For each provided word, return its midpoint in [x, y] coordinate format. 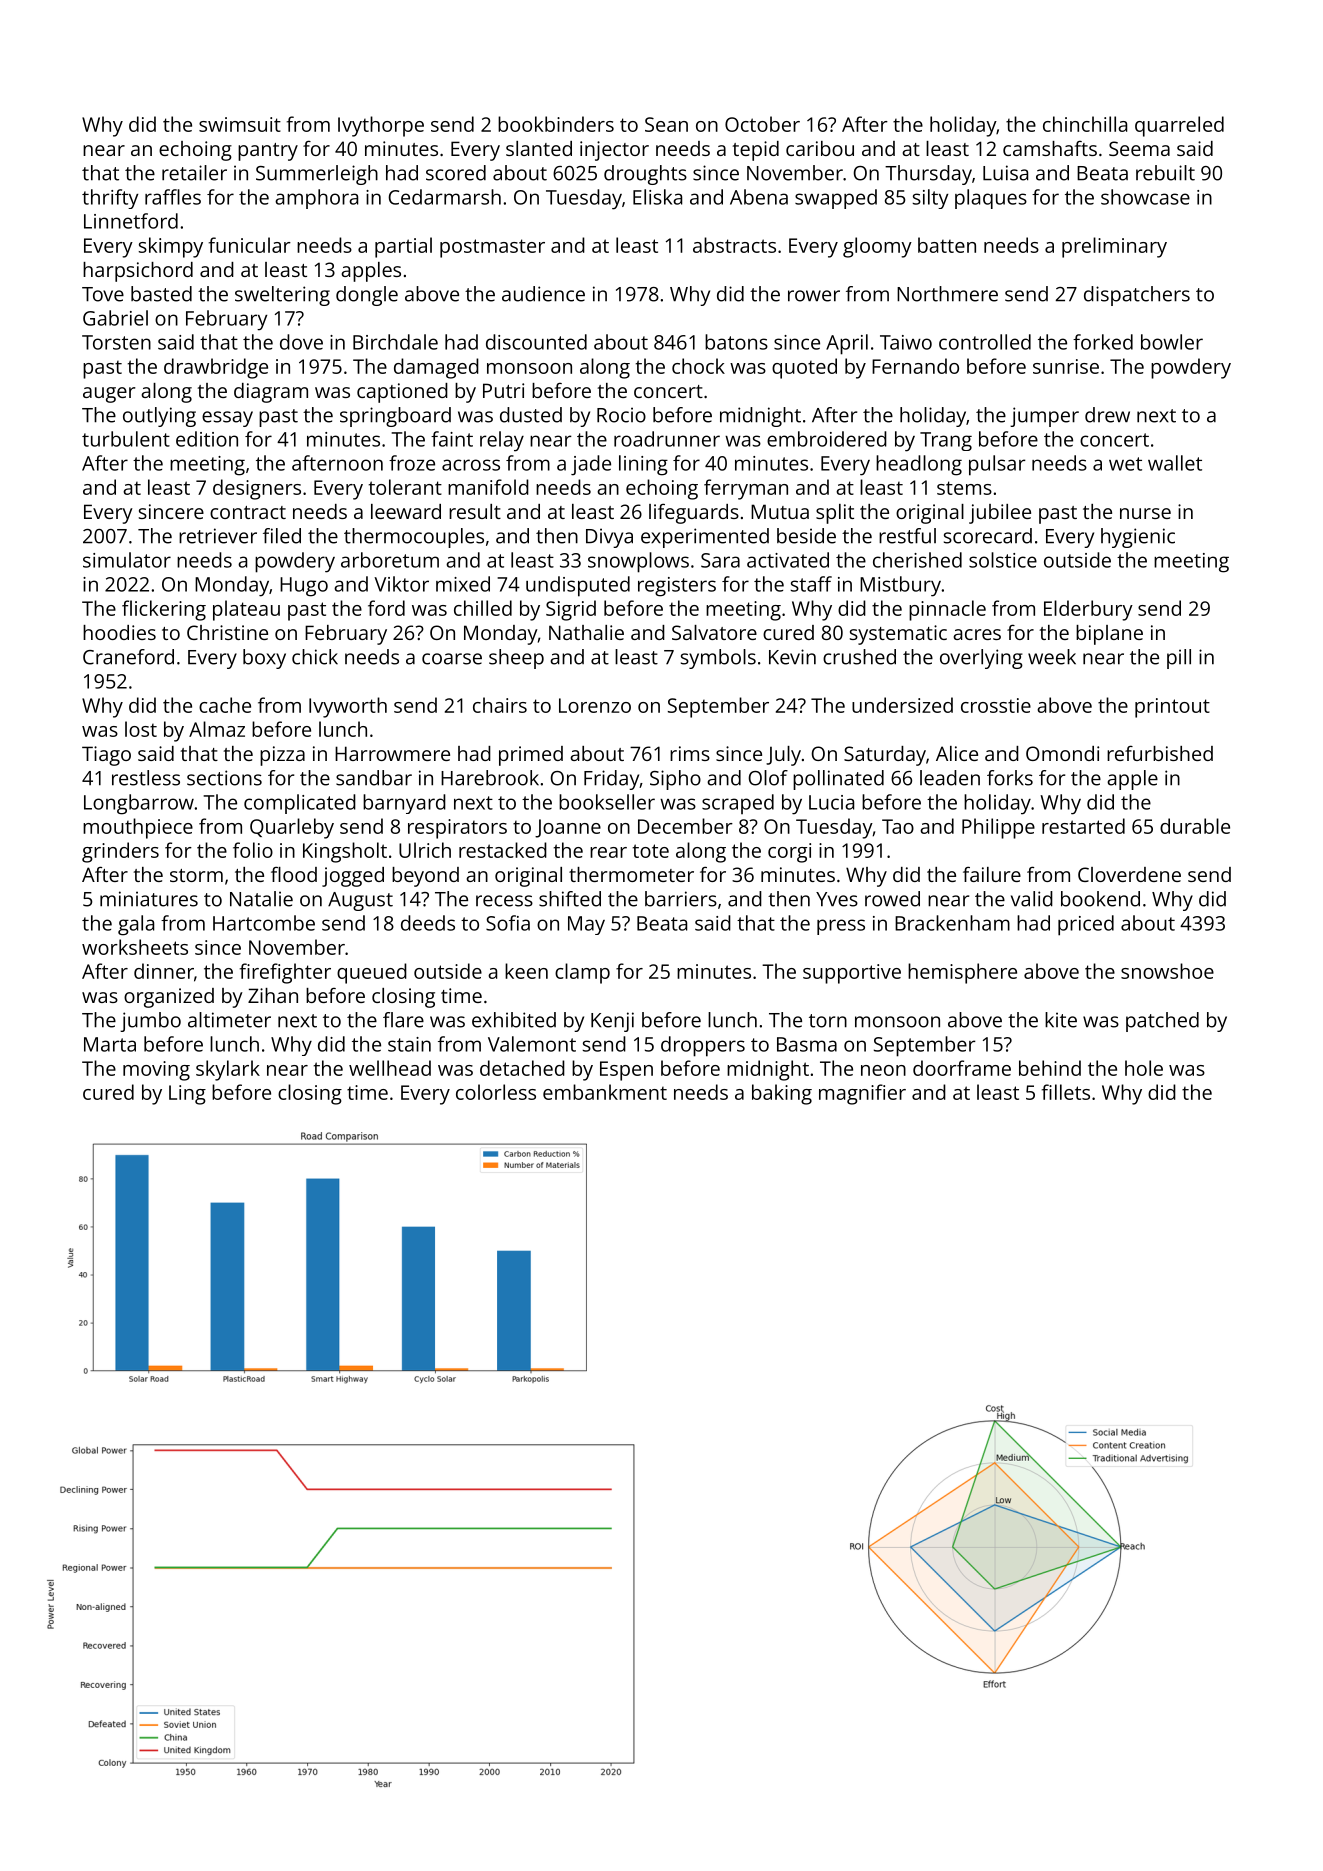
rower [814, 296]
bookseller [607, 802]
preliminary [1114, 247]
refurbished [1160, 753]
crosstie [996, 705]
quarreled [1179, 126]
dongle [367, 296]
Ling [187, 1095]
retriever [218, 536]
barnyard [404, 804]
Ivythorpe [381, 126]
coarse [452, 659]
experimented [705, 538]
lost [141, 729]
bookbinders [556, 124]
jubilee [1000, 514]
